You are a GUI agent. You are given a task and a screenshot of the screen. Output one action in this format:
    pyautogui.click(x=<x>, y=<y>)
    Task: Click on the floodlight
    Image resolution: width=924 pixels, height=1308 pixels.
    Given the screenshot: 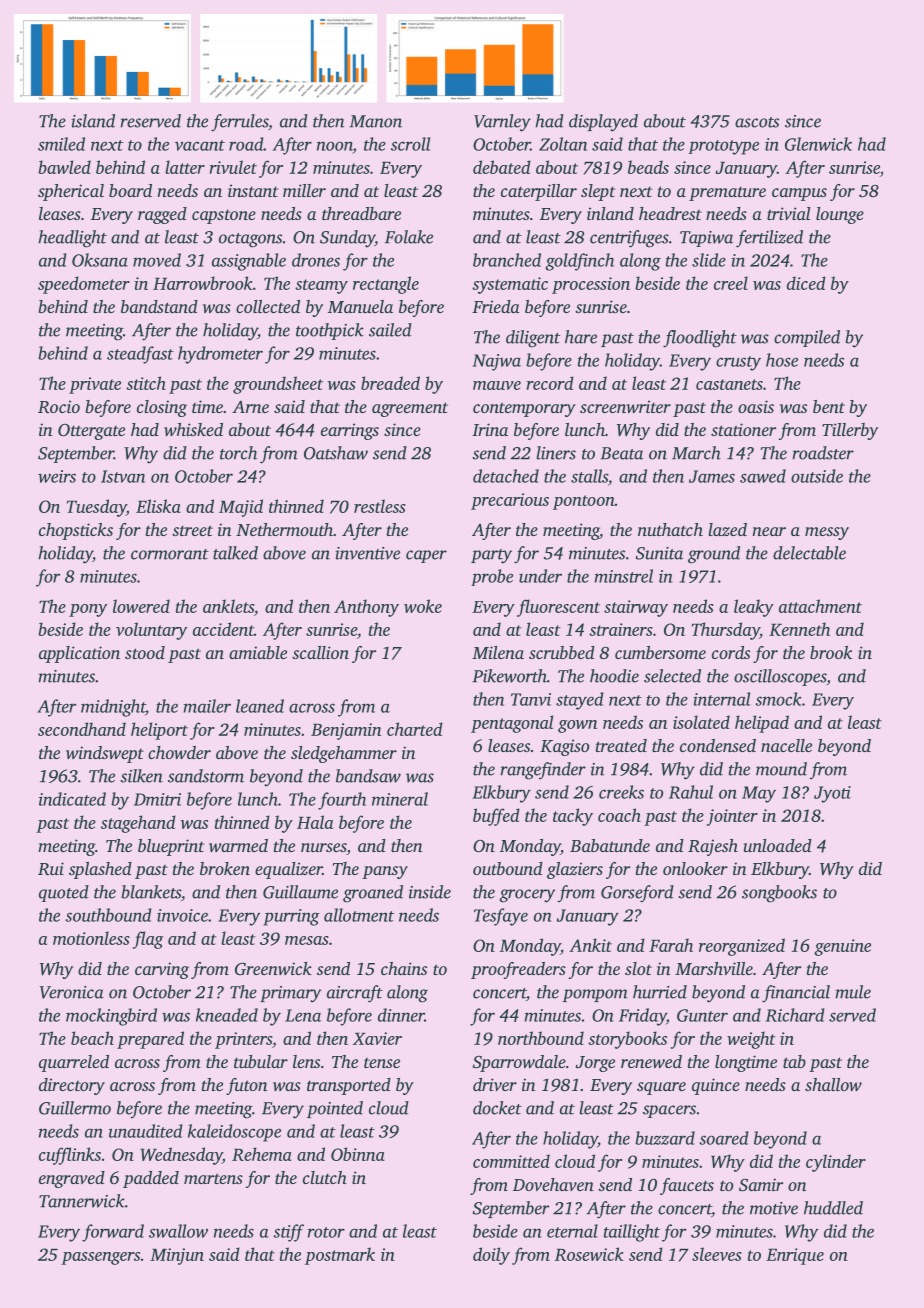 What is the action you would take?
    pyautogui.click(x=700, y=339)
